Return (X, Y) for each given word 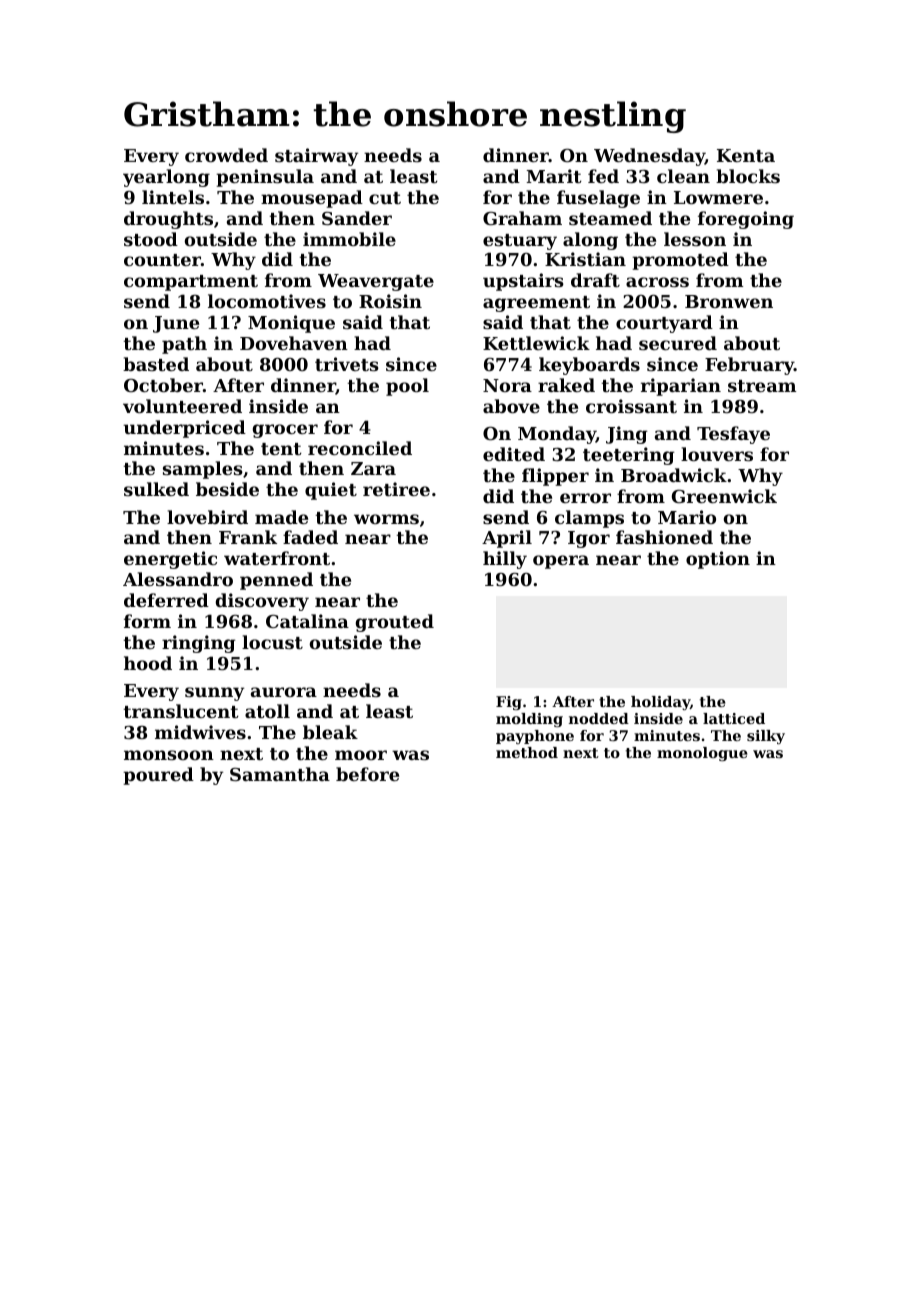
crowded (226, 155)
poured (158, 776)
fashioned (664, 537)
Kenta (746, 155)
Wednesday (649, 157)
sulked (156, 489)
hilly (505, 560)
